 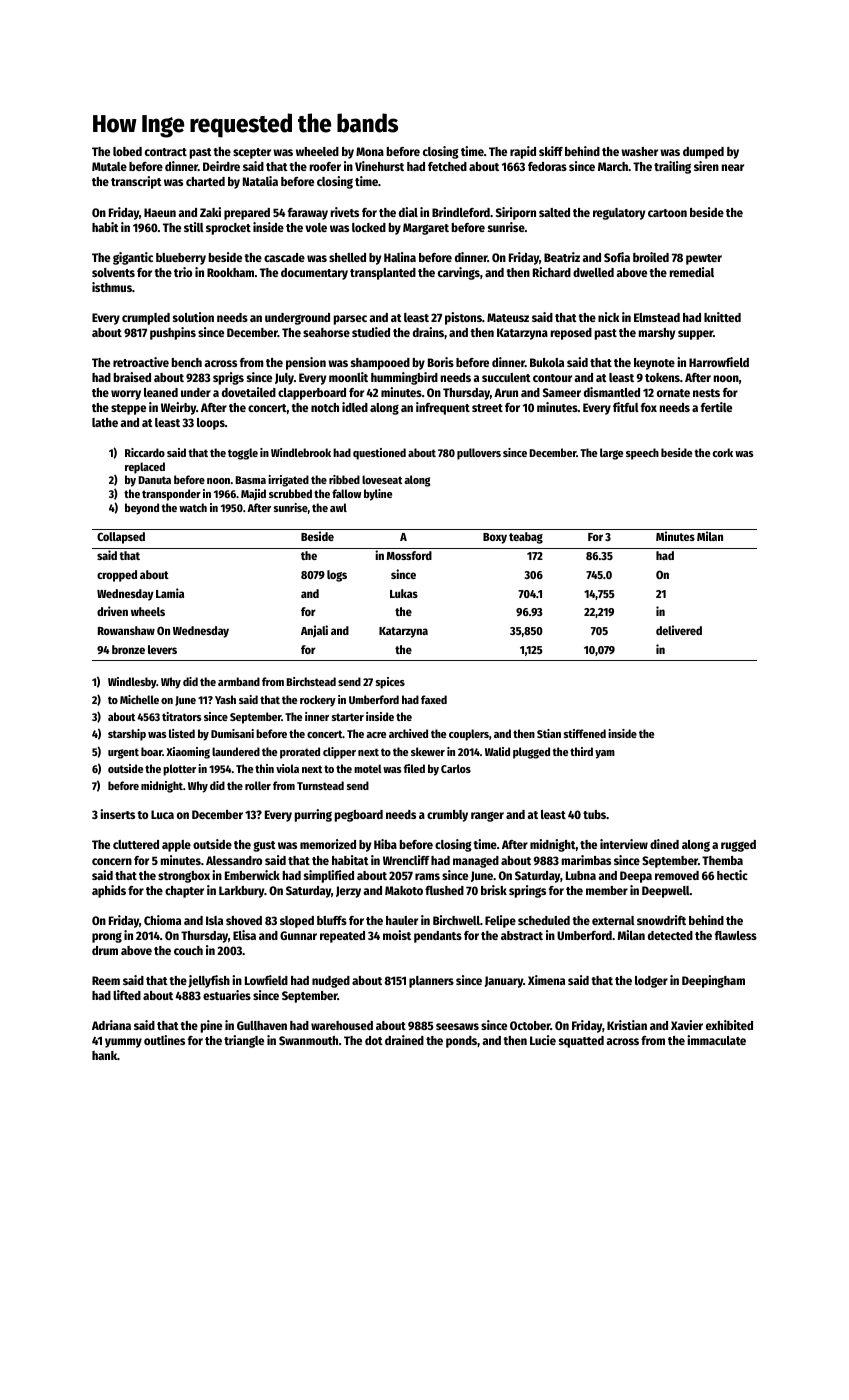 What do you see at coordinates (337, 576) in the document?
I see `logs` at bounding box center [337, 576].
